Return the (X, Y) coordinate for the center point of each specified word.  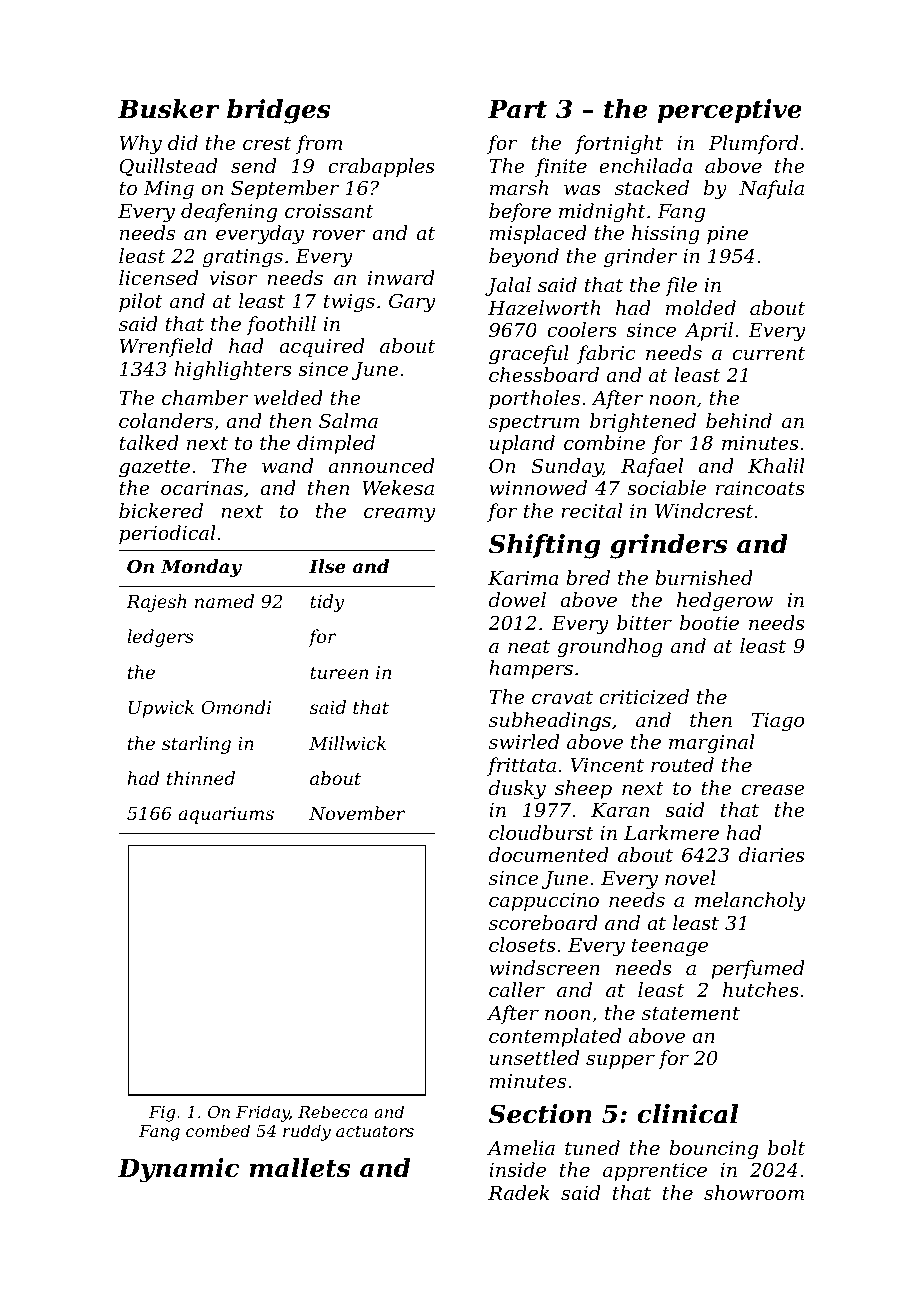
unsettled (534, 1057)
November (357, 813)
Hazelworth (544, 308)
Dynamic (178, 1170)
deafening (229, 212)
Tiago (778, 722)
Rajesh (156, 603)
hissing (666, 235)
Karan (620, 810)
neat (529, 646)
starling (196, 745)
